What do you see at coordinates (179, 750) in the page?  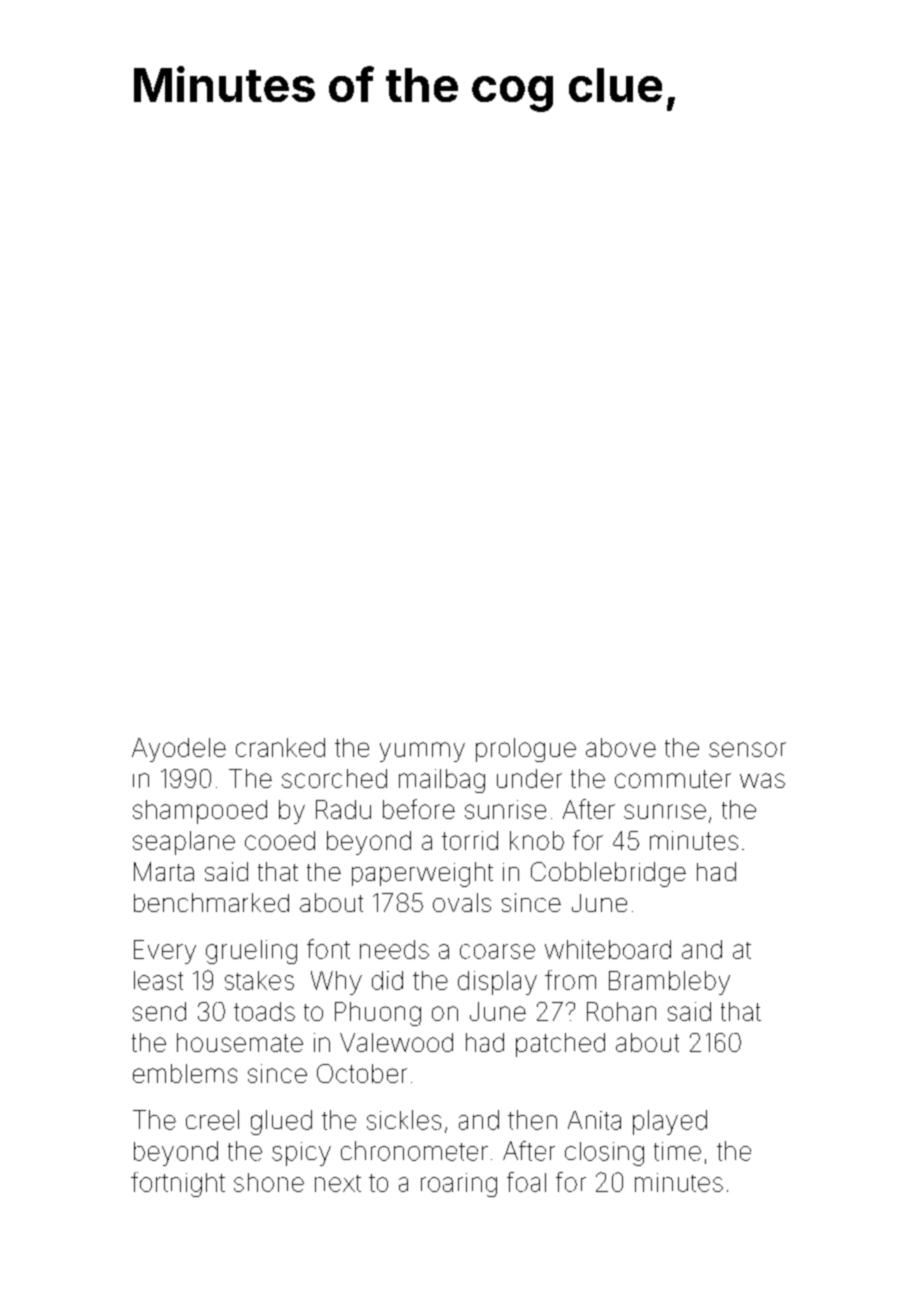 I see `Ayodele` at bounding box center [179, 750].
